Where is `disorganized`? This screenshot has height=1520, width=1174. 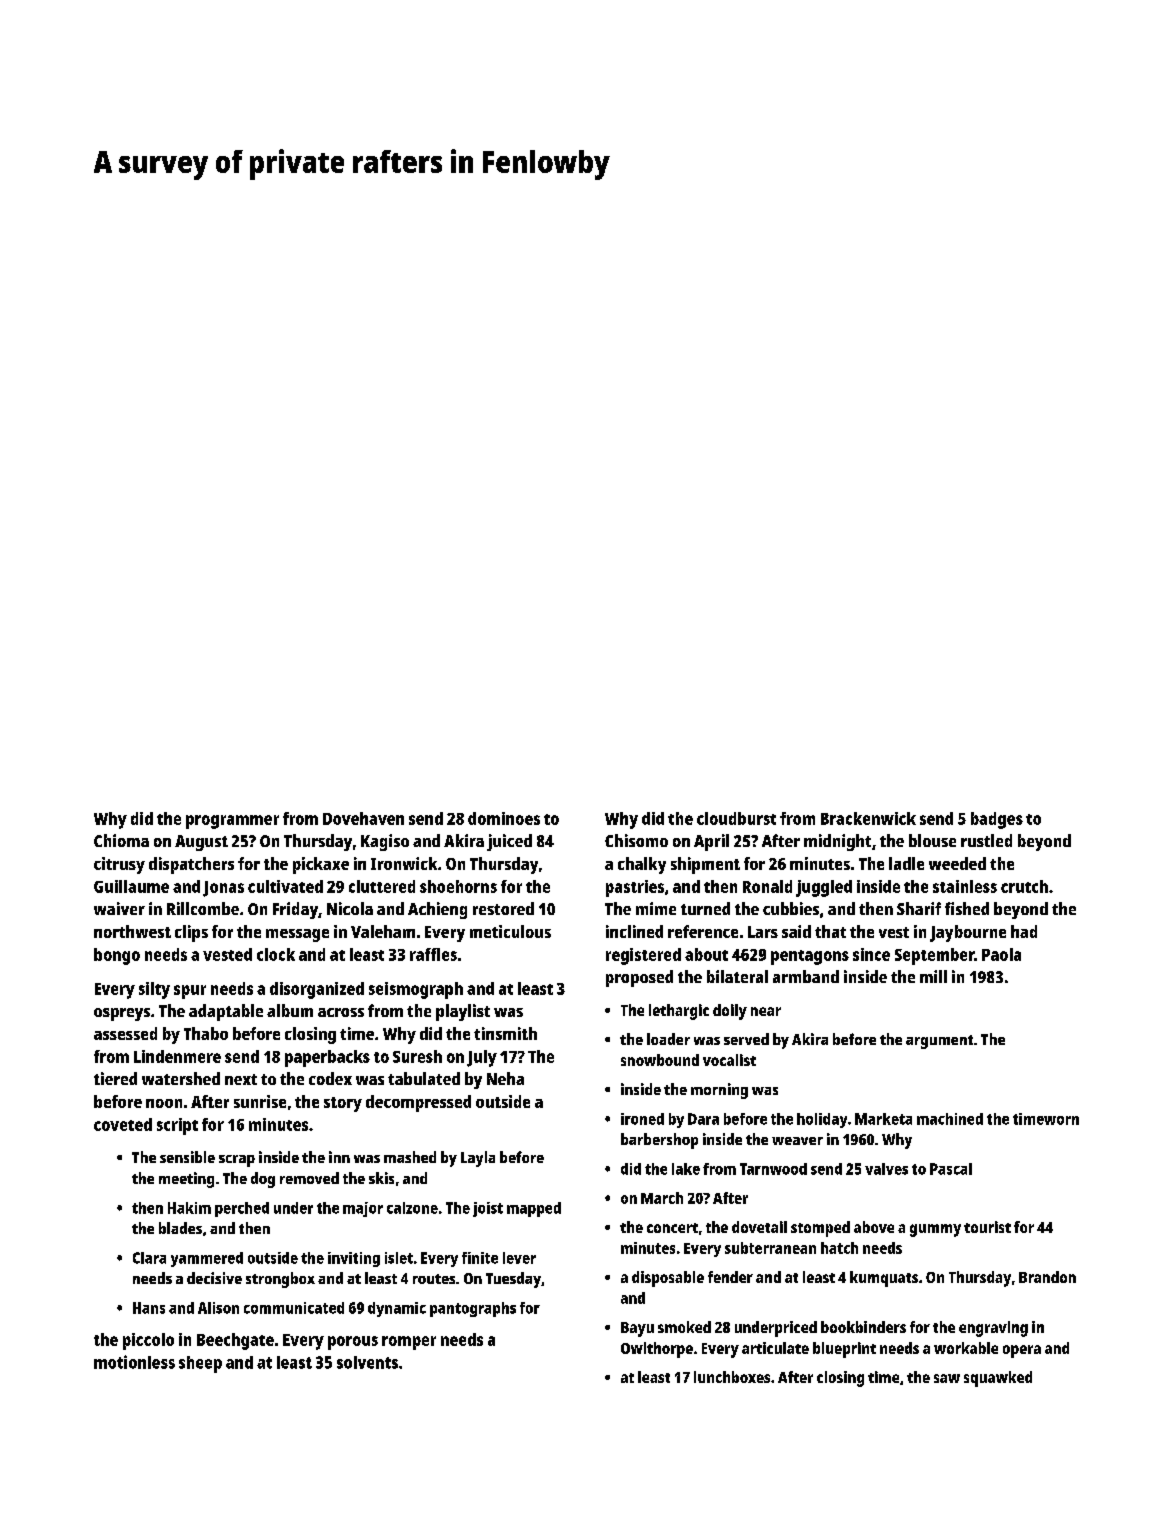 disorganized is located at coordinates (317, 990).
